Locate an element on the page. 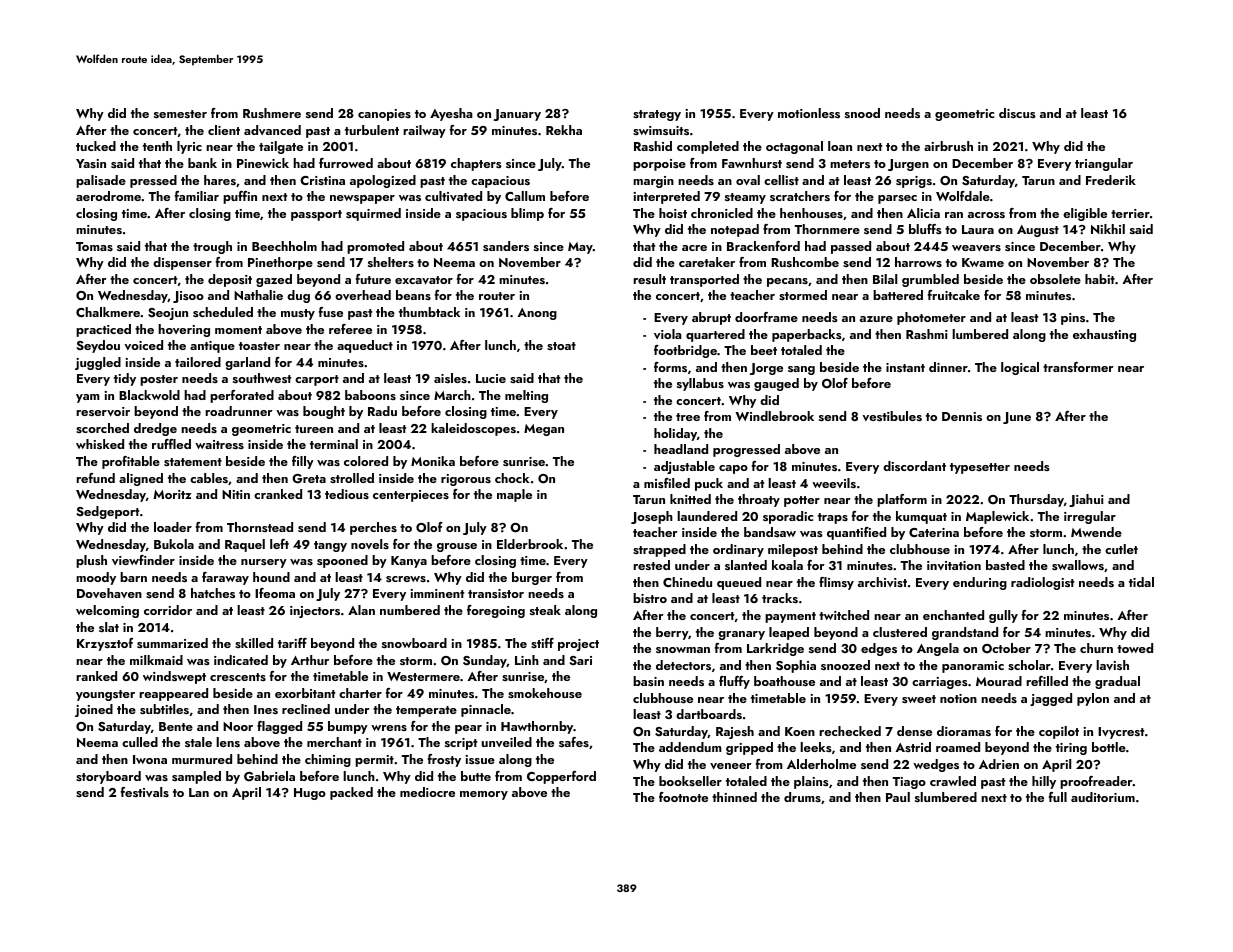 The height and width of the page is (952, 1233). festivals is located at coordinates (145, 792).
